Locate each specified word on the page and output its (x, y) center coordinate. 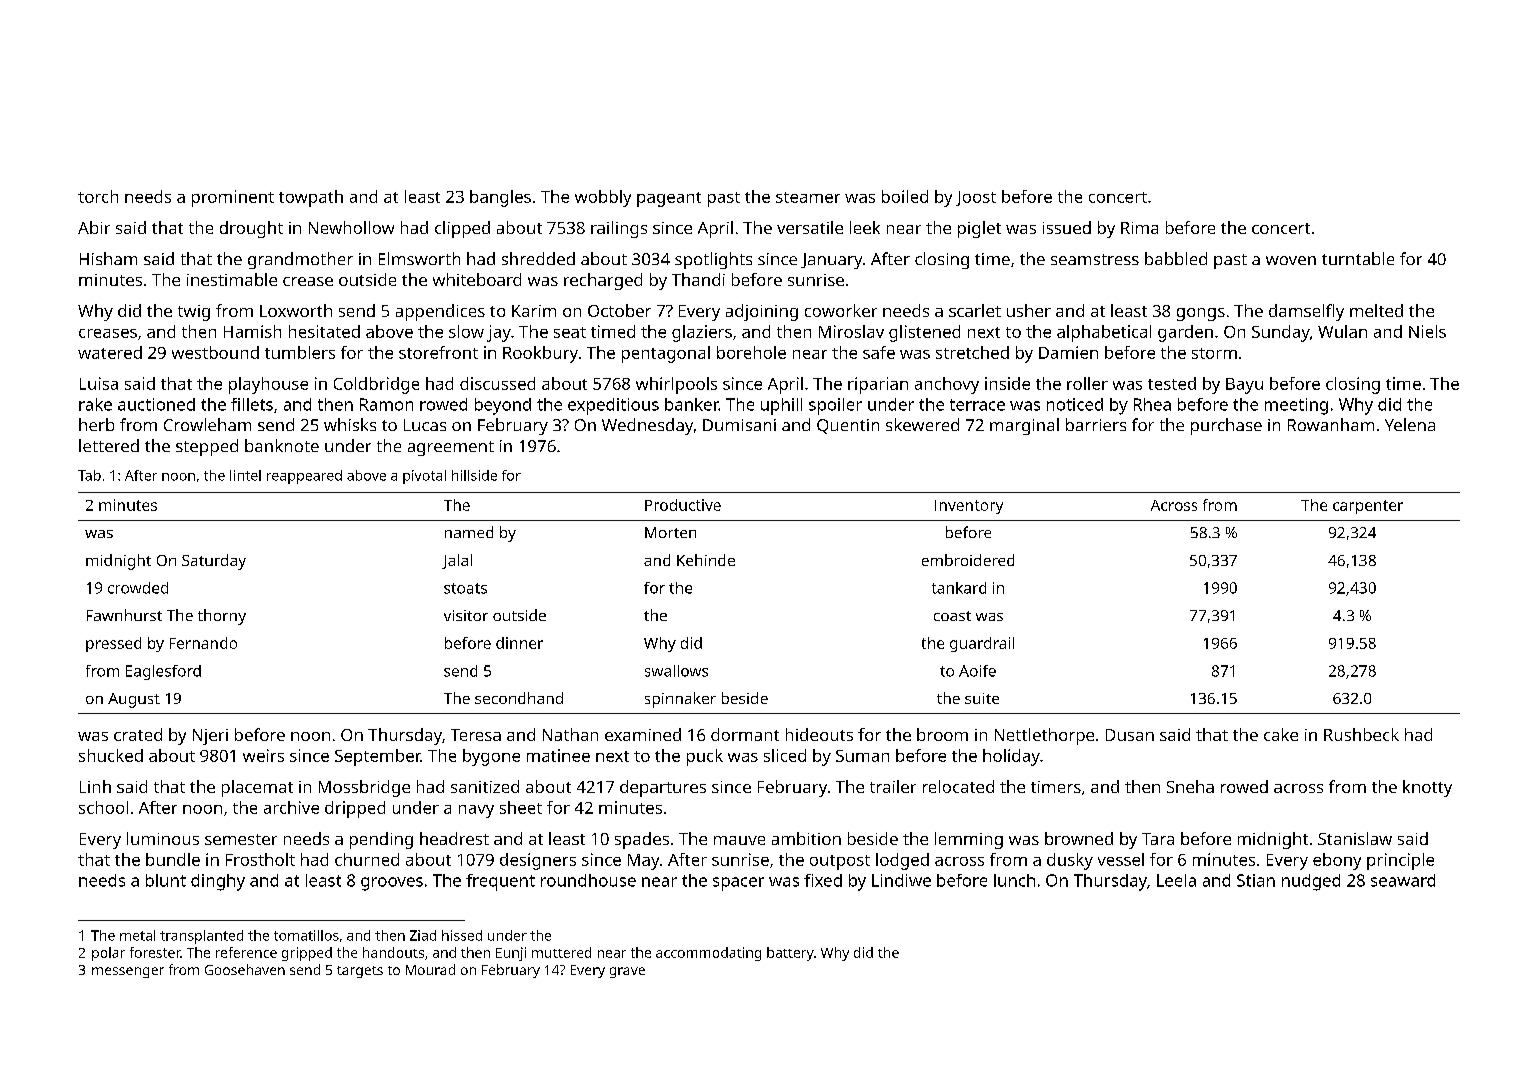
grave (627, 972)
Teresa (476, 735)
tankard (959, 588)
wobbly (603, 198)
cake (1281, 734)
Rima (1139, 228)
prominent (233, 198)
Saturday (214, 562)
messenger (128, 972)
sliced (785, 755)
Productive (683, 505)
